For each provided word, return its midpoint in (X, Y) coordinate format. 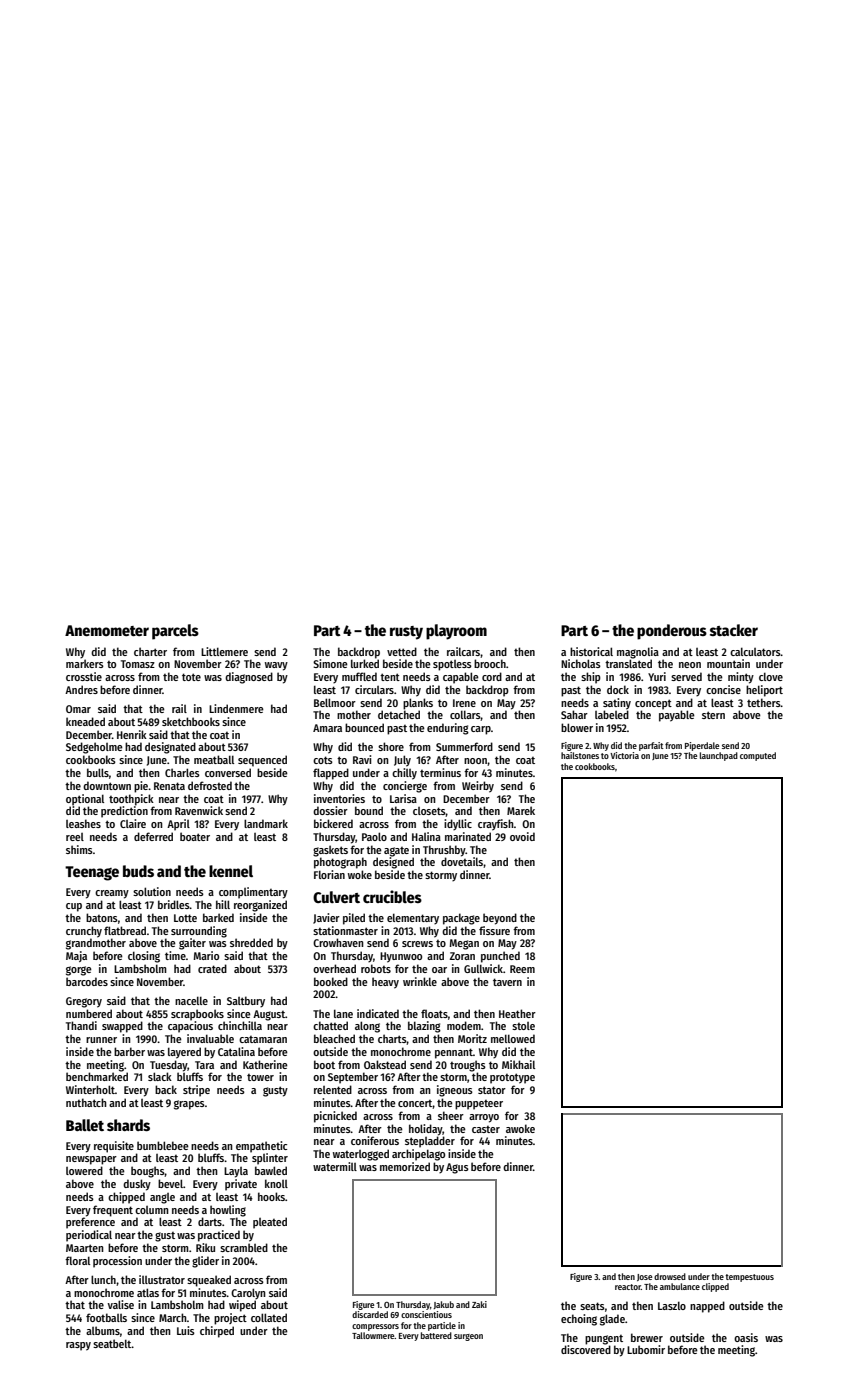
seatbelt (112, 1343)
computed (758, 756)
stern (713, 715)
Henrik (132, 734)
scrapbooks (197, 1015)
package (461, 919)
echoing (579, 1320)
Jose (644, 1277)
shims (79, 849)
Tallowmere (373, 1335)
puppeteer (479, 1105)
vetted (402, 651)
